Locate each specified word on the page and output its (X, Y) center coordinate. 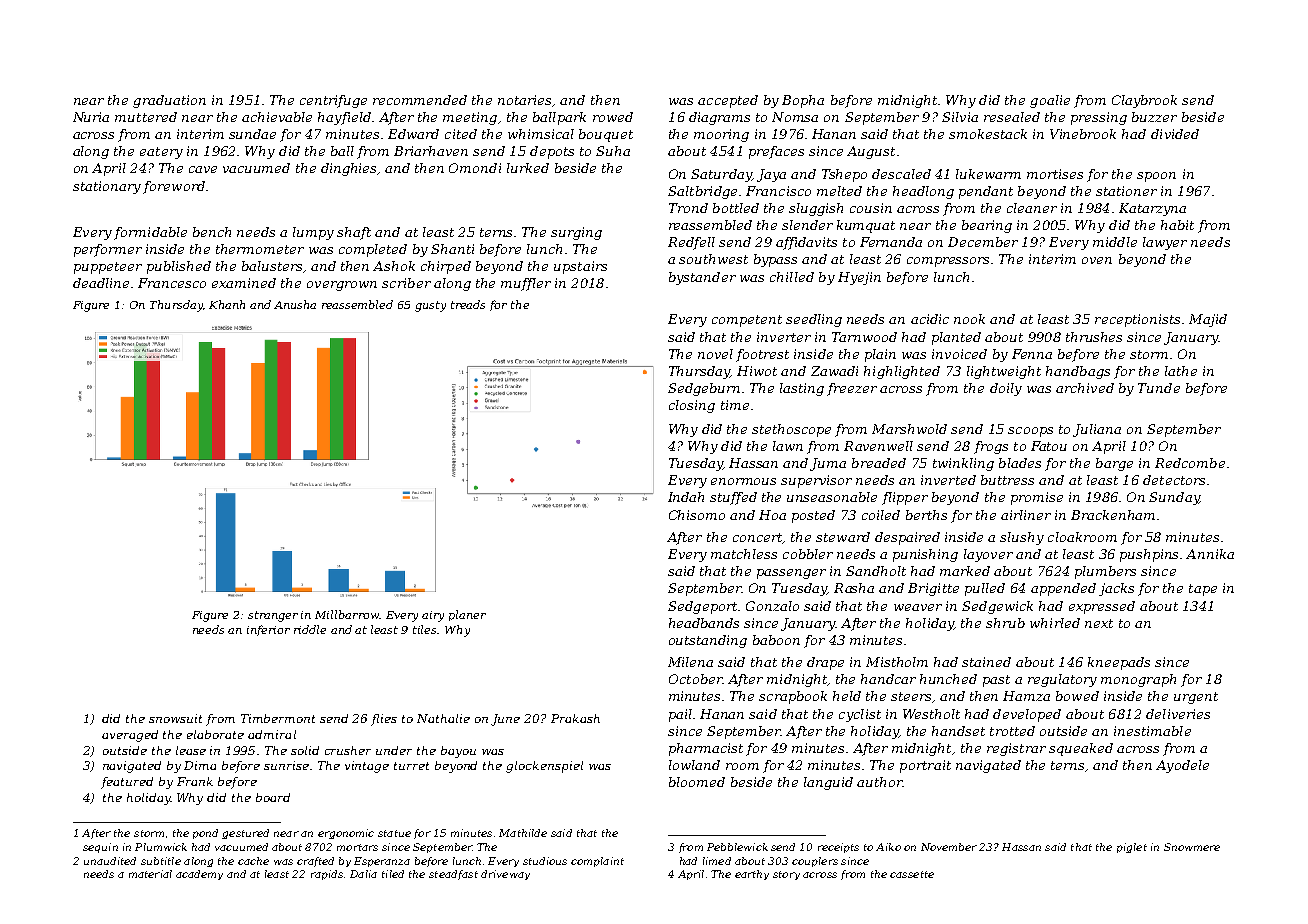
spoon (1156, 177)
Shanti (452, 249)
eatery (161, 153)
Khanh (227, 304)
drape (825, 663)
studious (545, 861)
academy (199, 875)
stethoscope (791, 430)
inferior (268, 630)
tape (1203, 590)
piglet (1132, 848)
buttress (1007, 480)
